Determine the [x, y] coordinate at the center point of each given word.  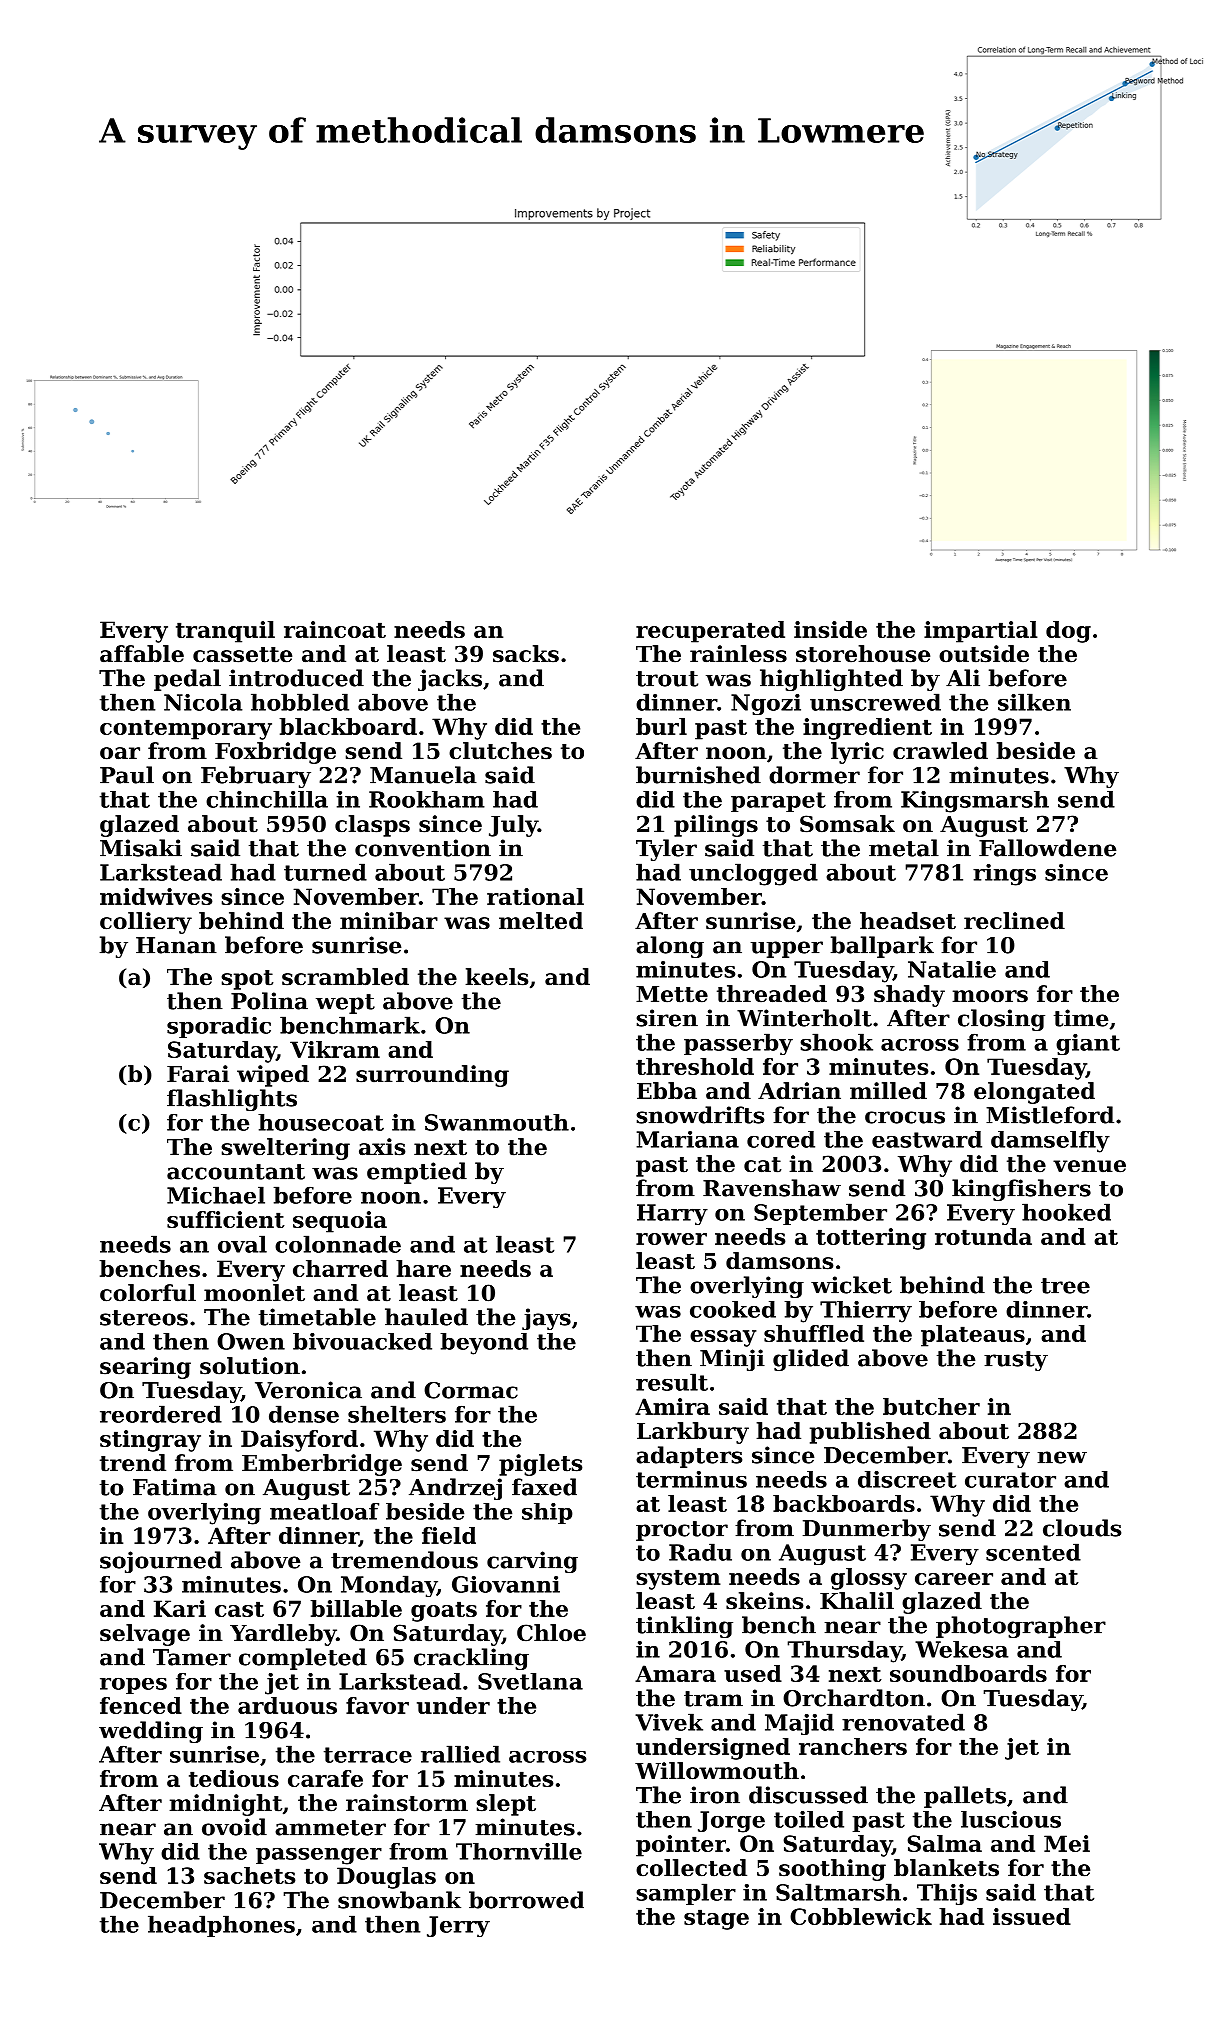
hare [423, 1268]
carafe [325, 1778]
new [1062, 1457]
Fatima [175, 1487]
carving [532, 1562]
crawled [940, 751]
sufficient [226, 1219]
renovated [903, 1722]
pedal [187, 680]
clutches [500, 751]
